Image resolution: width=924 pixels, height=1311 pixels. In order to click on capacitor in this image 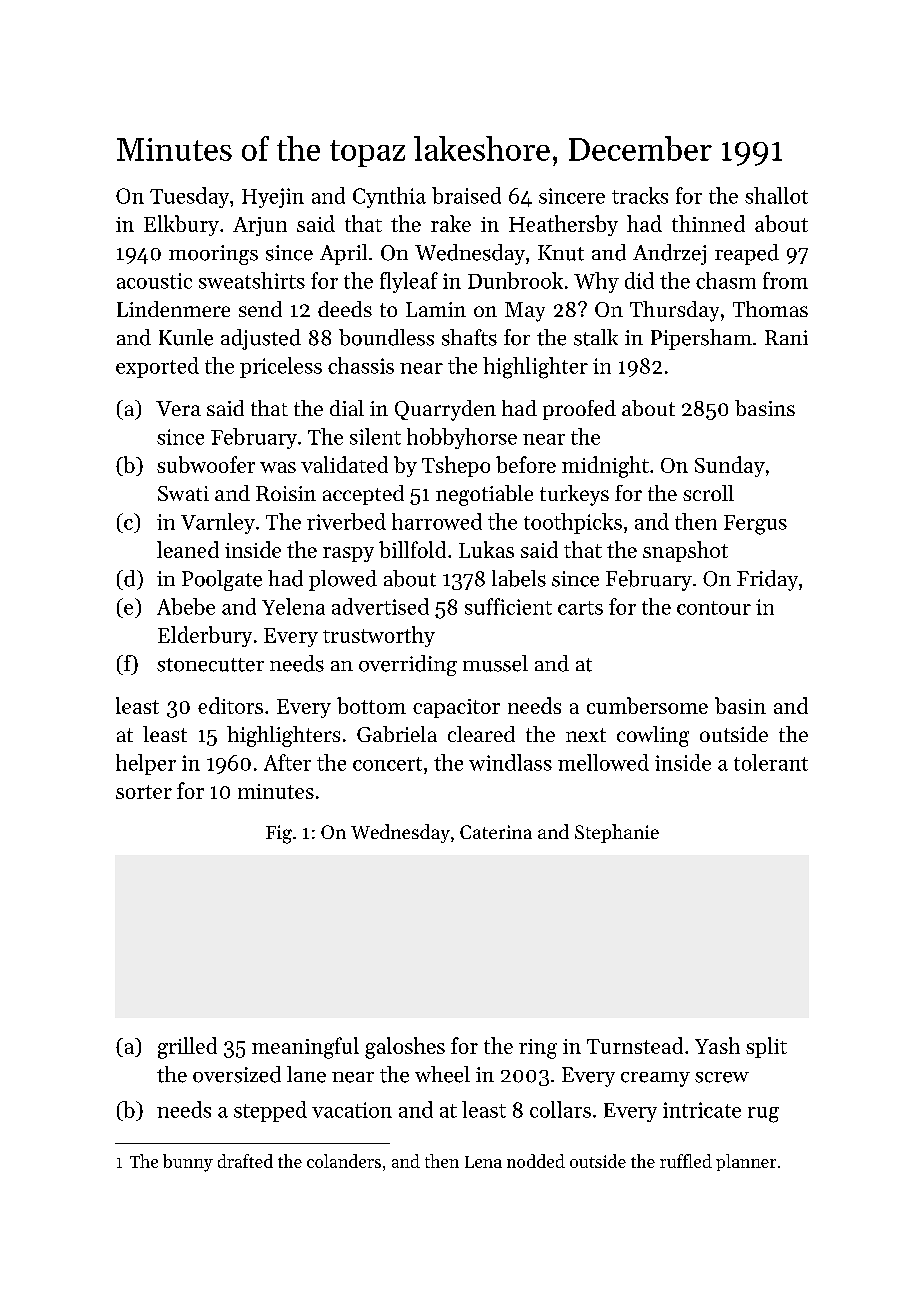, I will do `click(456, 708)`.
